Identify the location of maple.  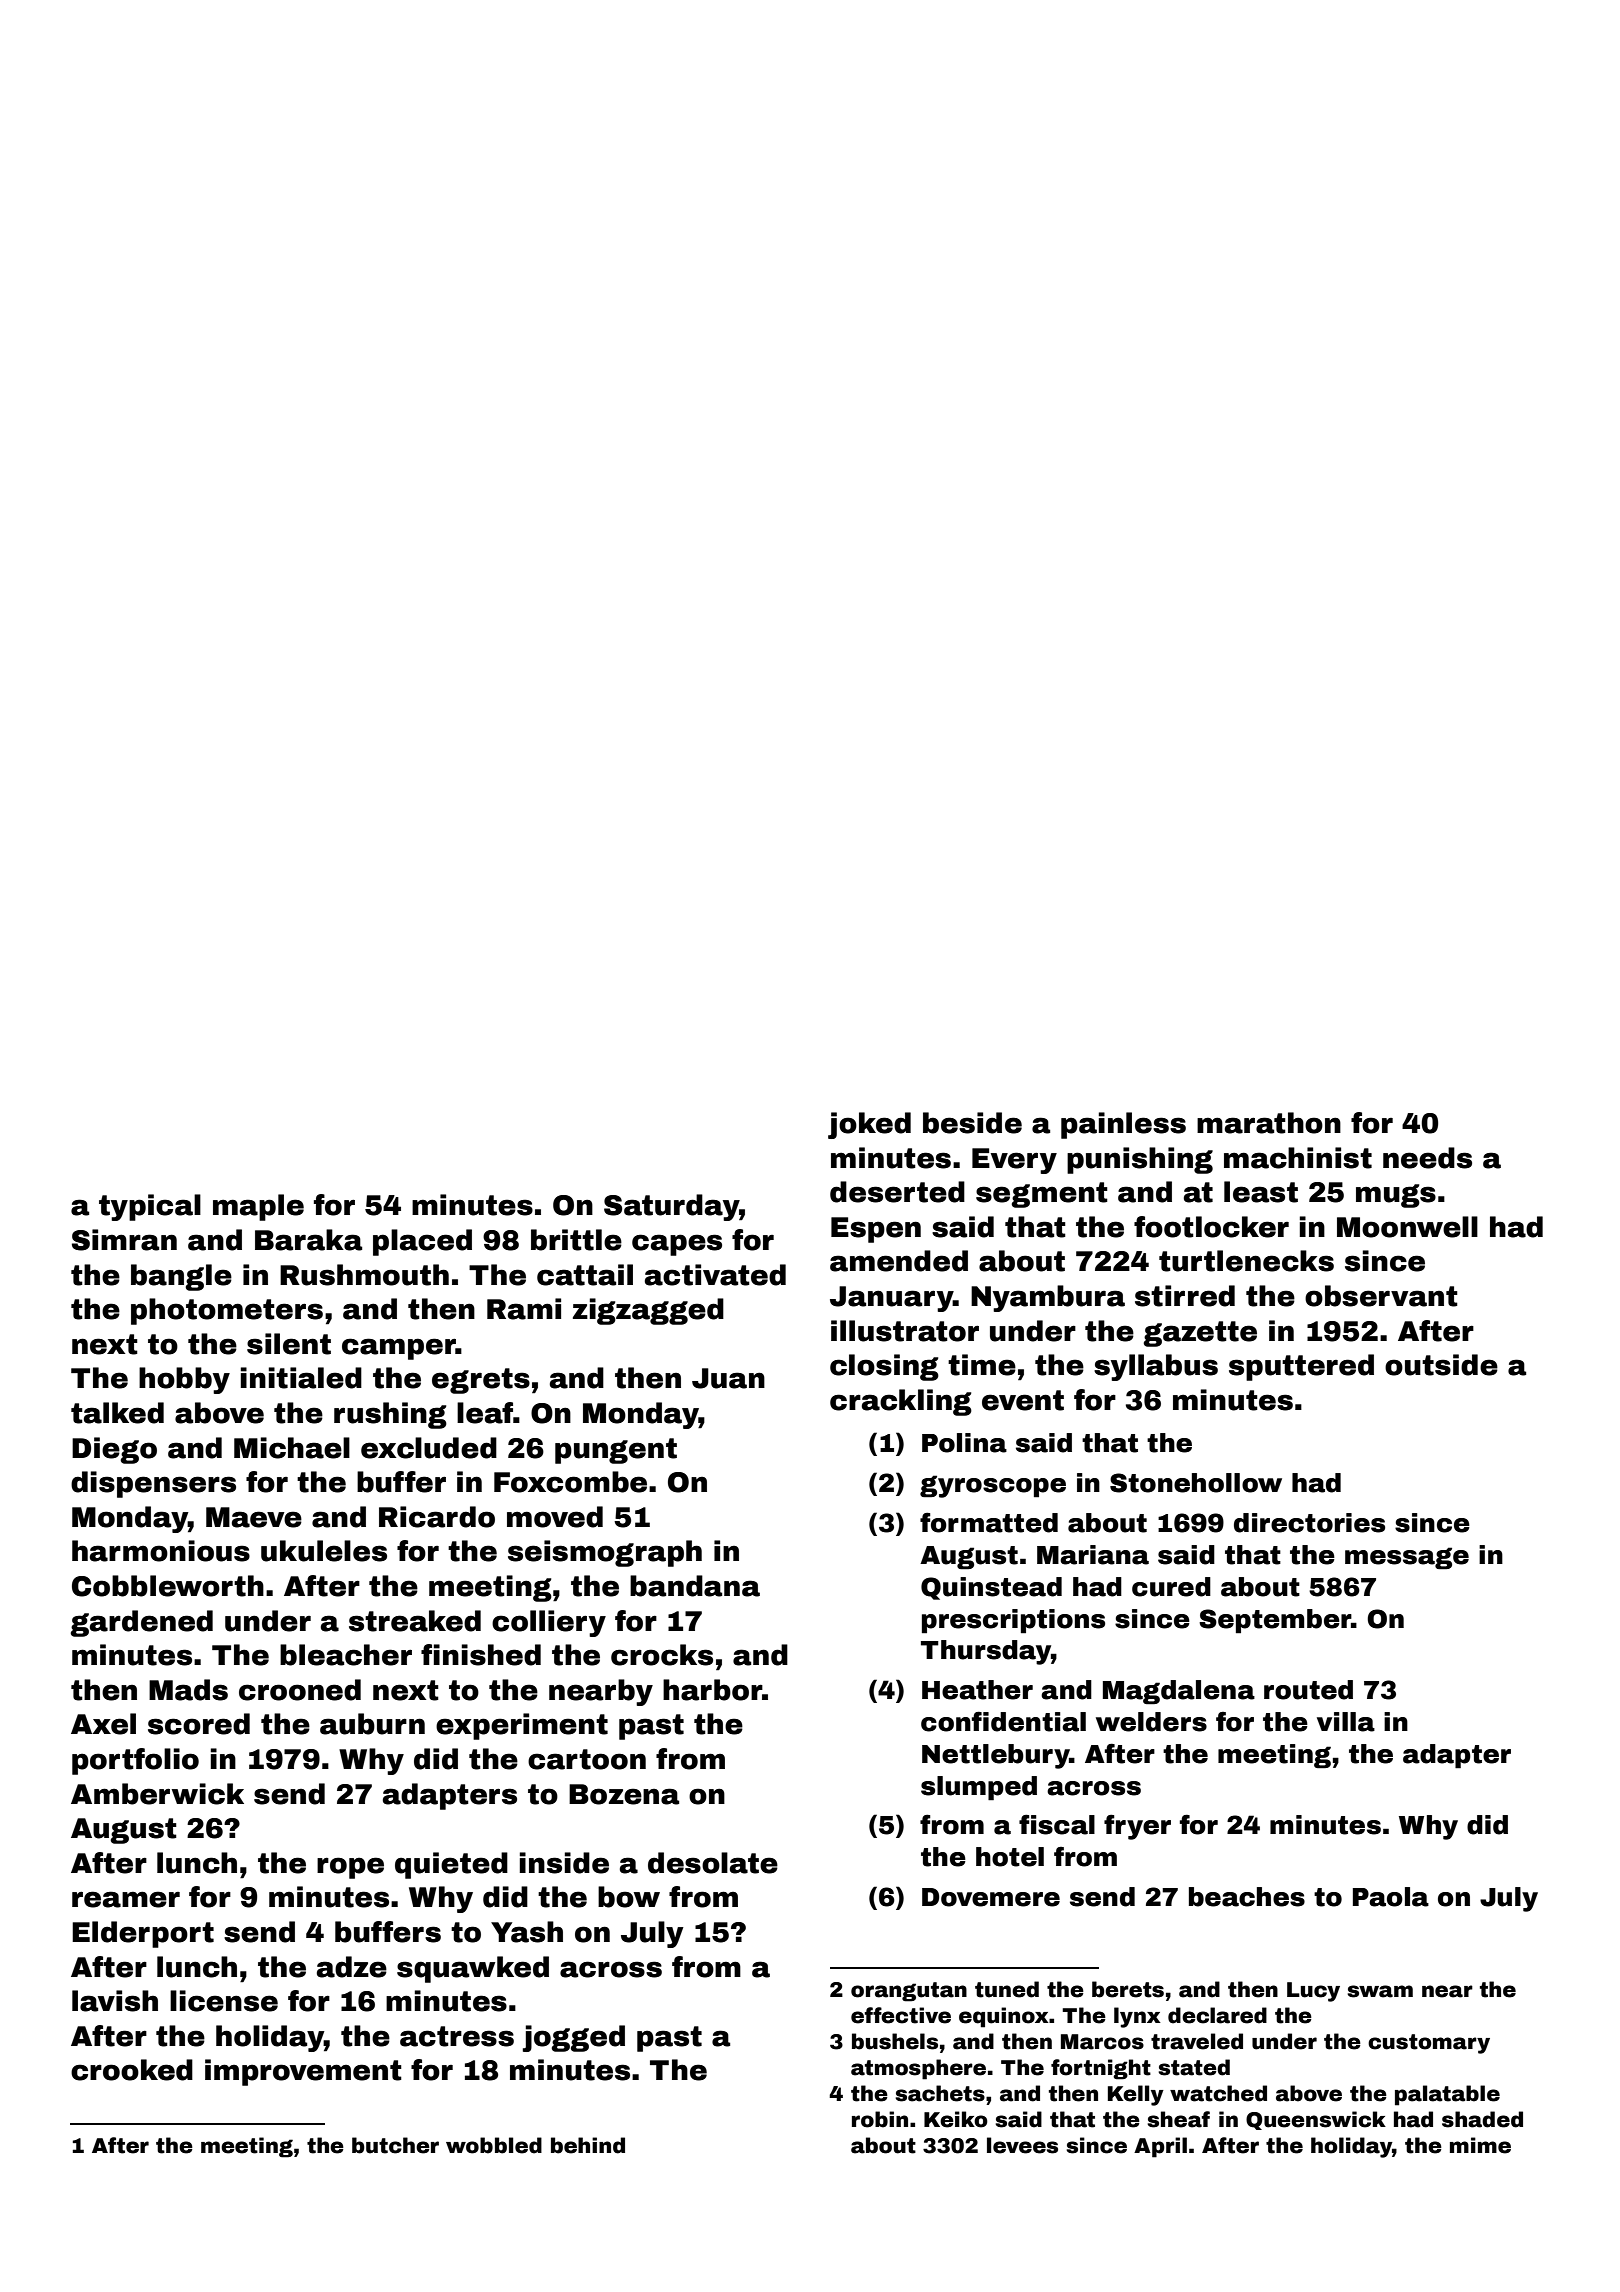
(258, 1207).
